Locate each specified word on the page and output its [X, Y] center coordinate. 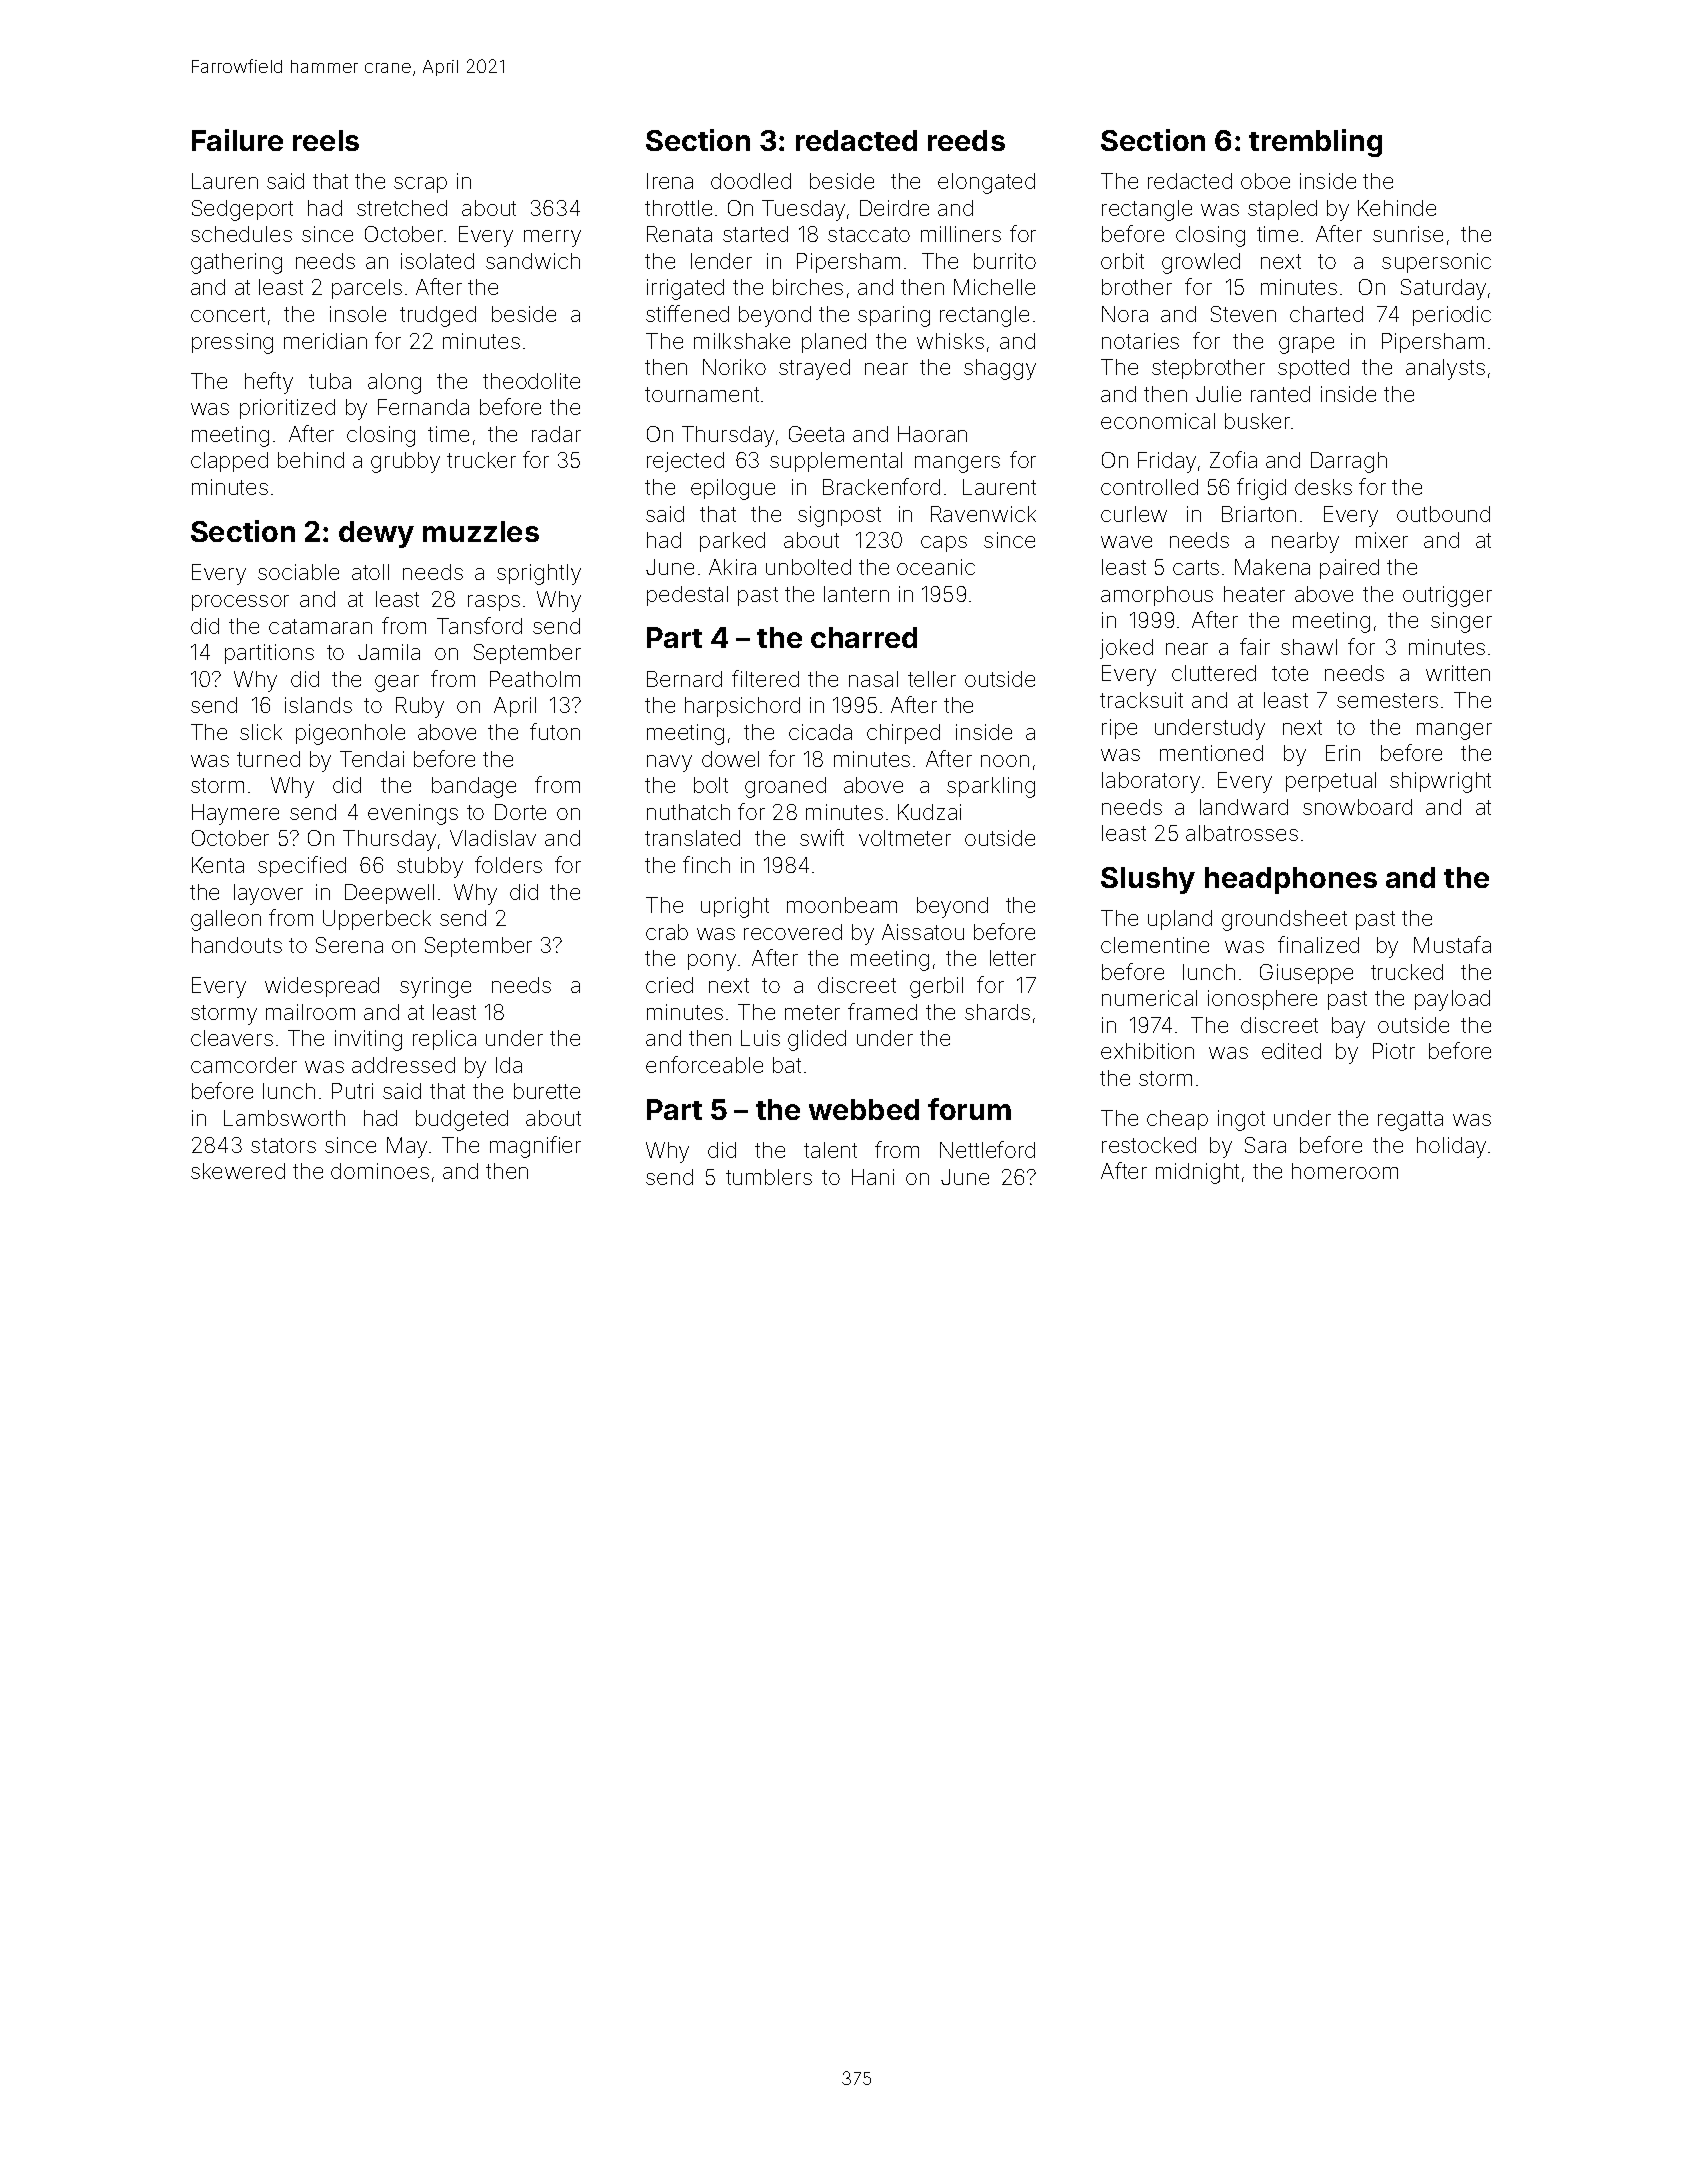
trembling [1315, 143]
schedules [241, 234]
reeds [966, 140]
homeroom [1345, 1171]
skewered [238, 1171]
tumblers [769, 1177]
